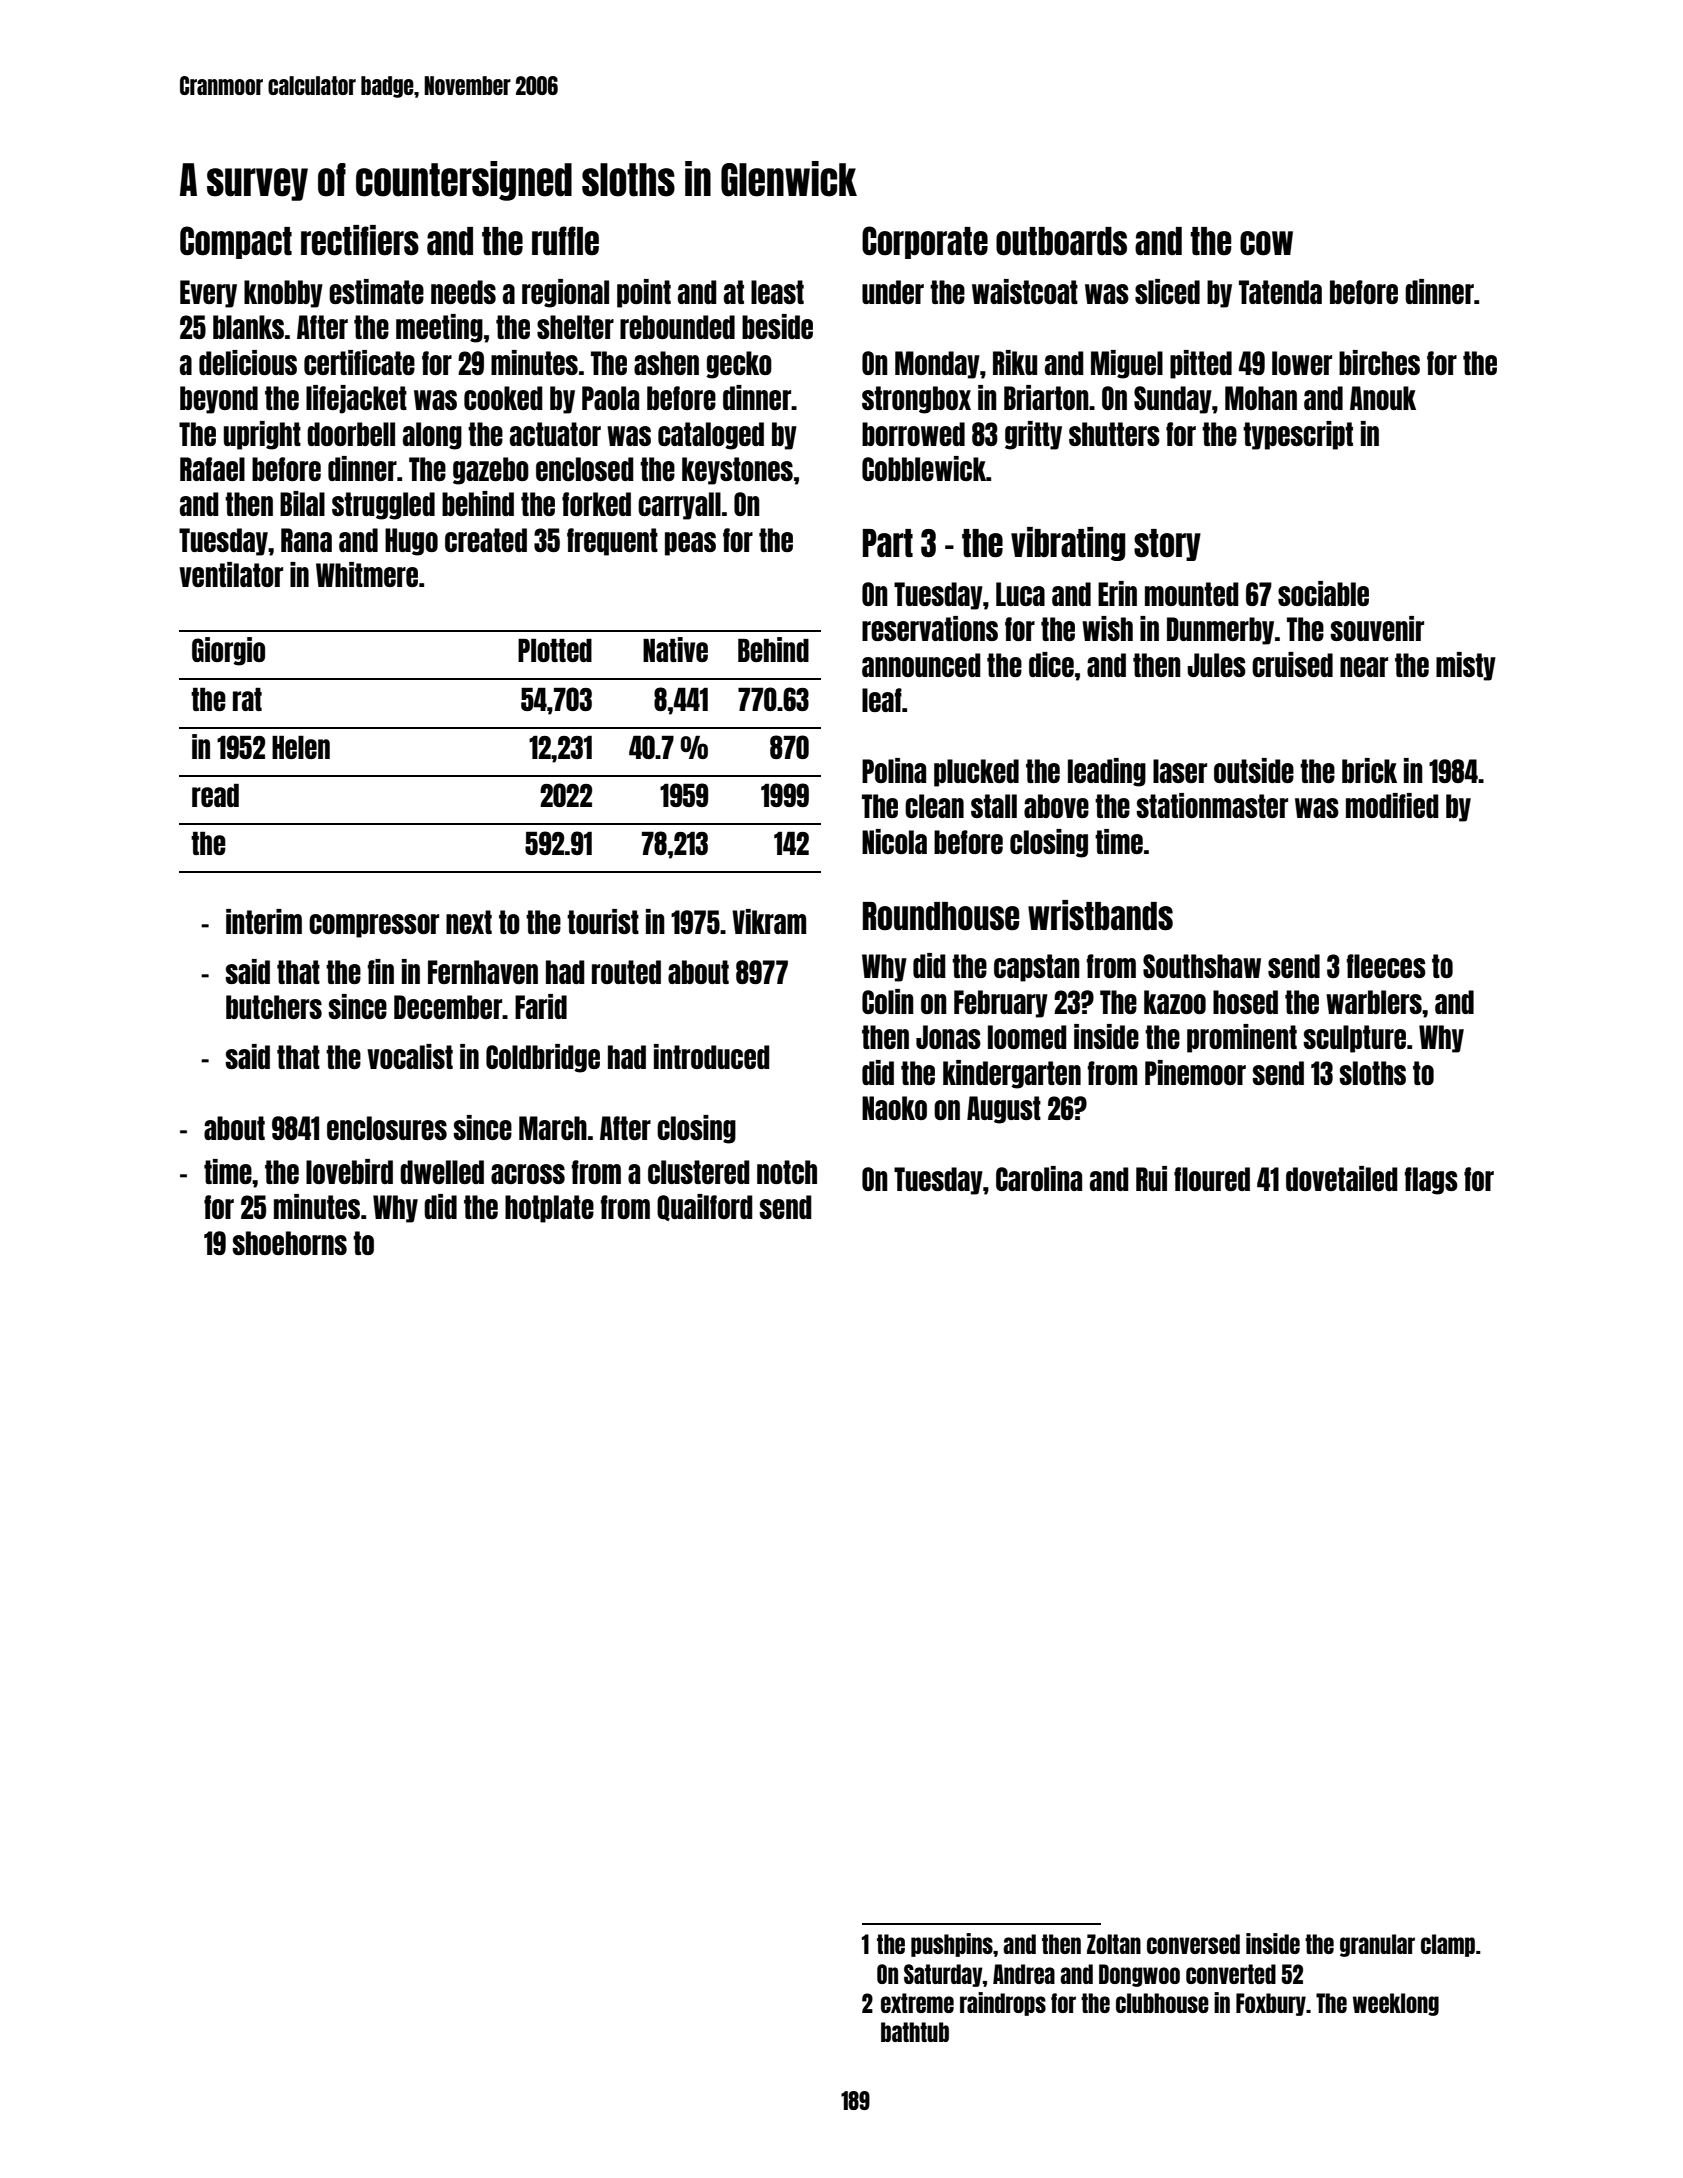 Image resolution: width=1683 pixels, height=2178 pixels. What do you see at coordinates (917, 2003) in the image?
I see `extreme` at bounding box center [917, 2003].
